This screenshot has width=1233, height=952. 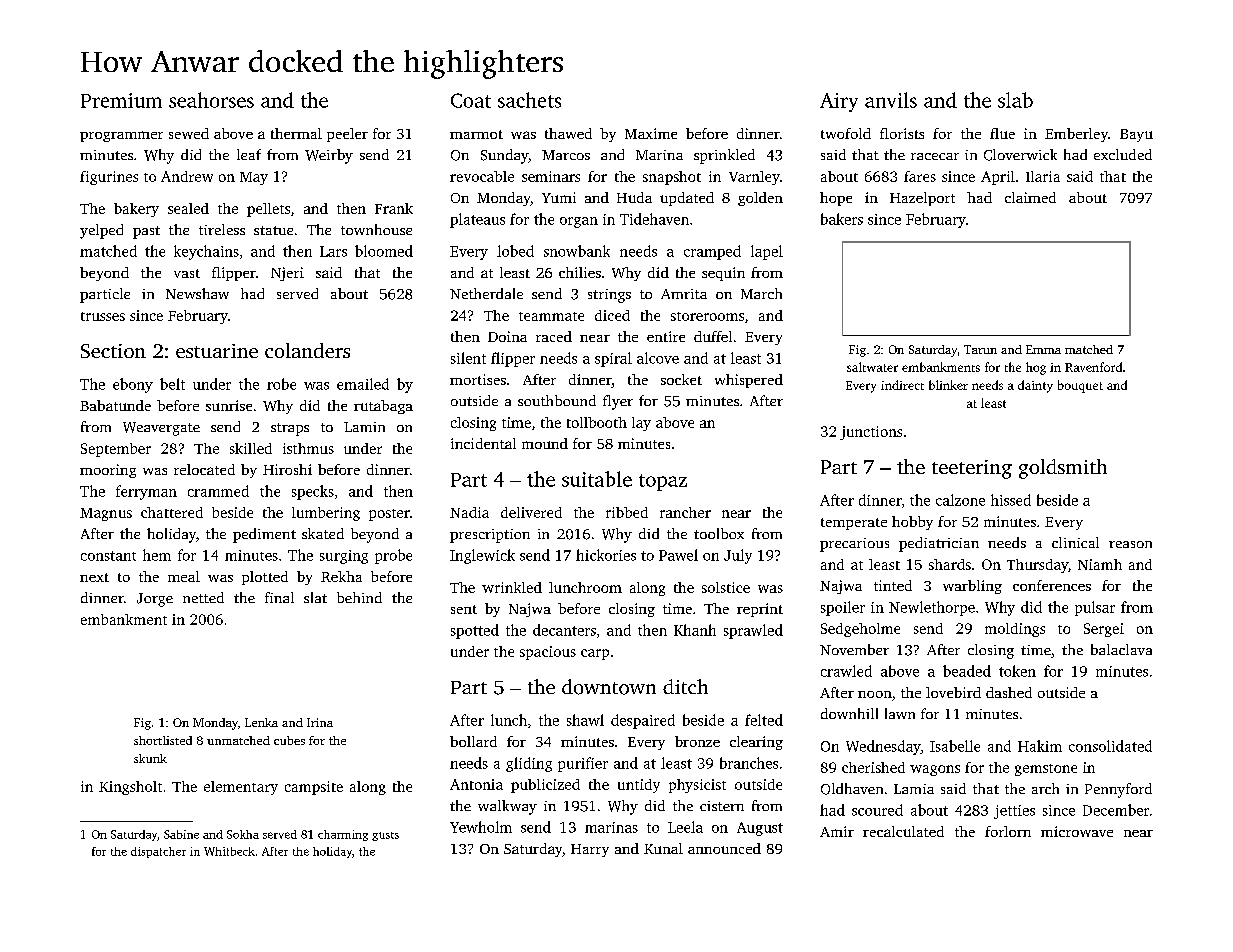 I want to click on next, so click(x=94, y=577).
